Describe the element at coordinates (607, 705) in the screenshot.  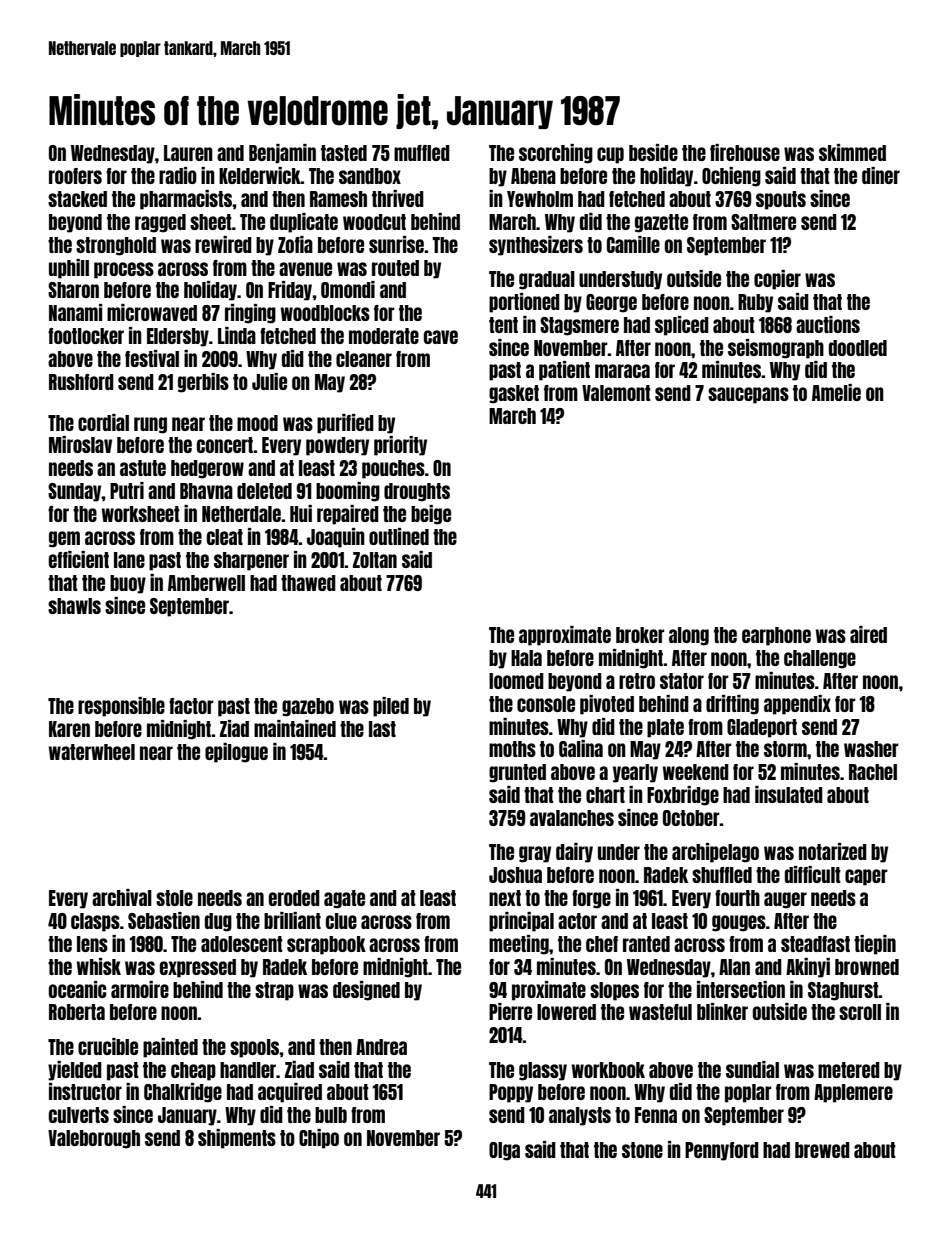
I see `pivoted` at that location.
